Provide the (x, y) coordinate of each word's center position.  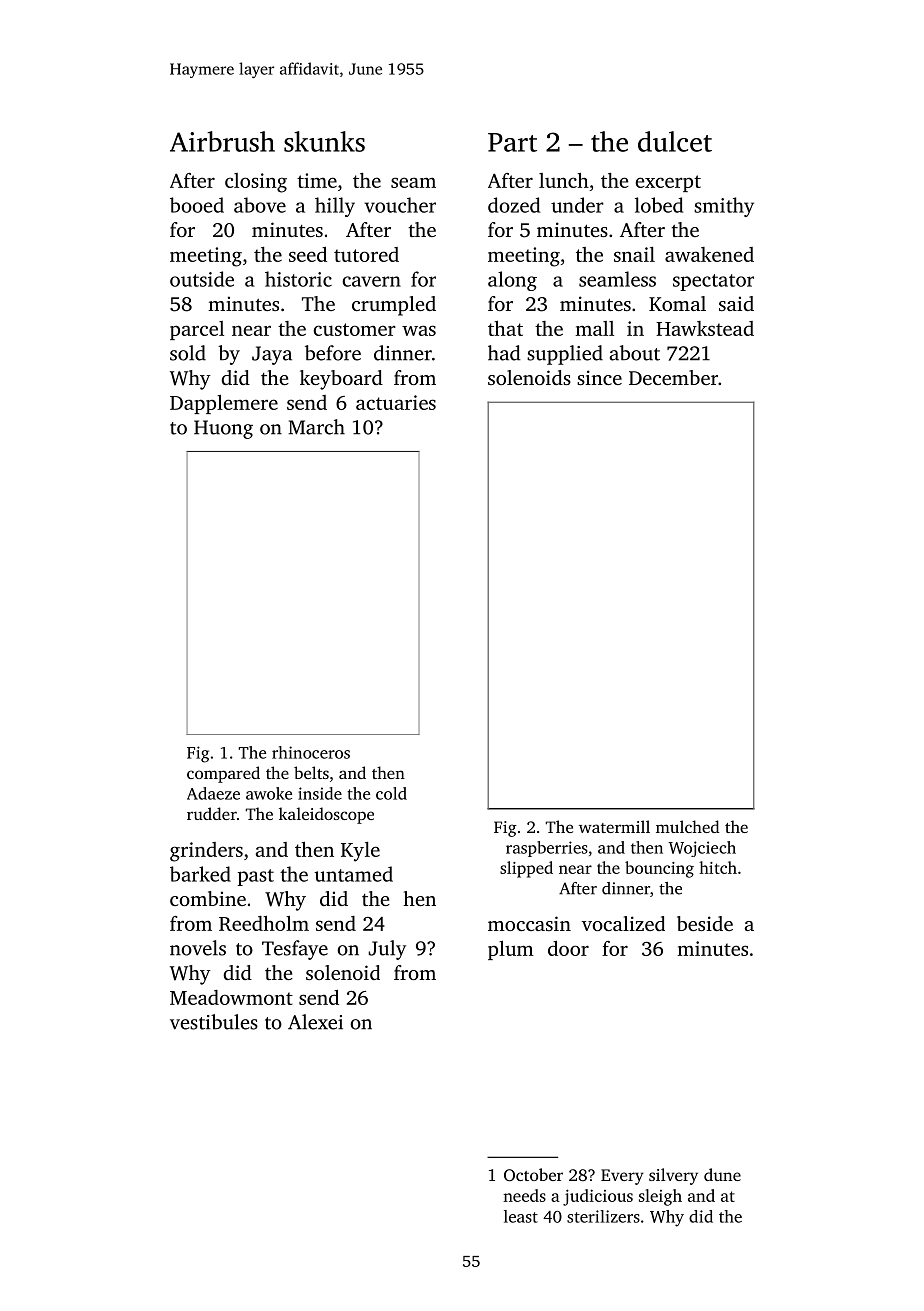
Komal (677, 303)
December (673, 377)
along (512, 281)
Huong (223, 429)
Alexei (315, 1022)
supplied (565, 355)
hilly (335, 207)
